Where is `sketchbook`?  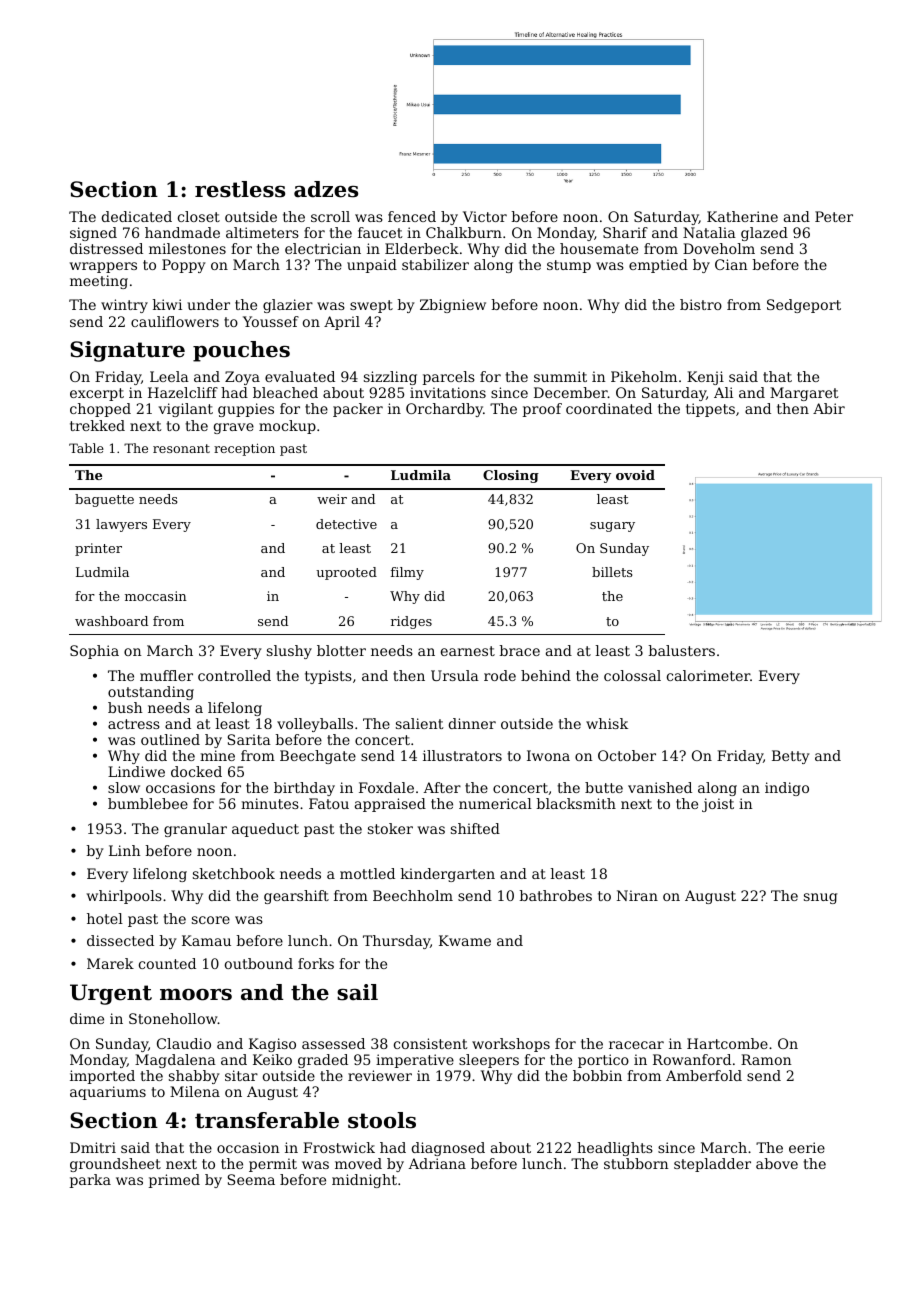 sketchbook is located at coordinates (234, 873).
